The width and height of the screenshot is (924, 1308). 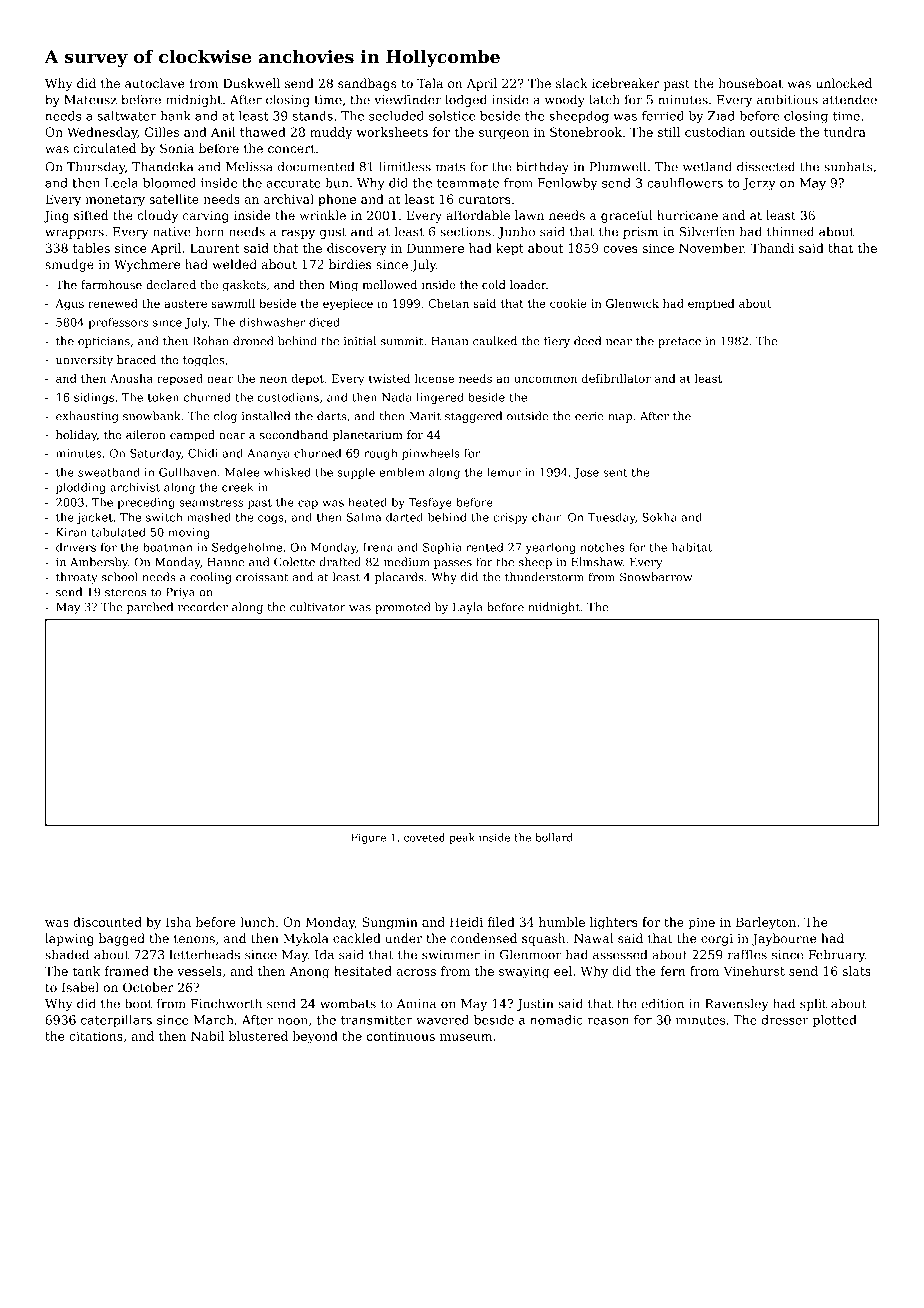 I want to click on recorder, so click(x=203, y=607).
